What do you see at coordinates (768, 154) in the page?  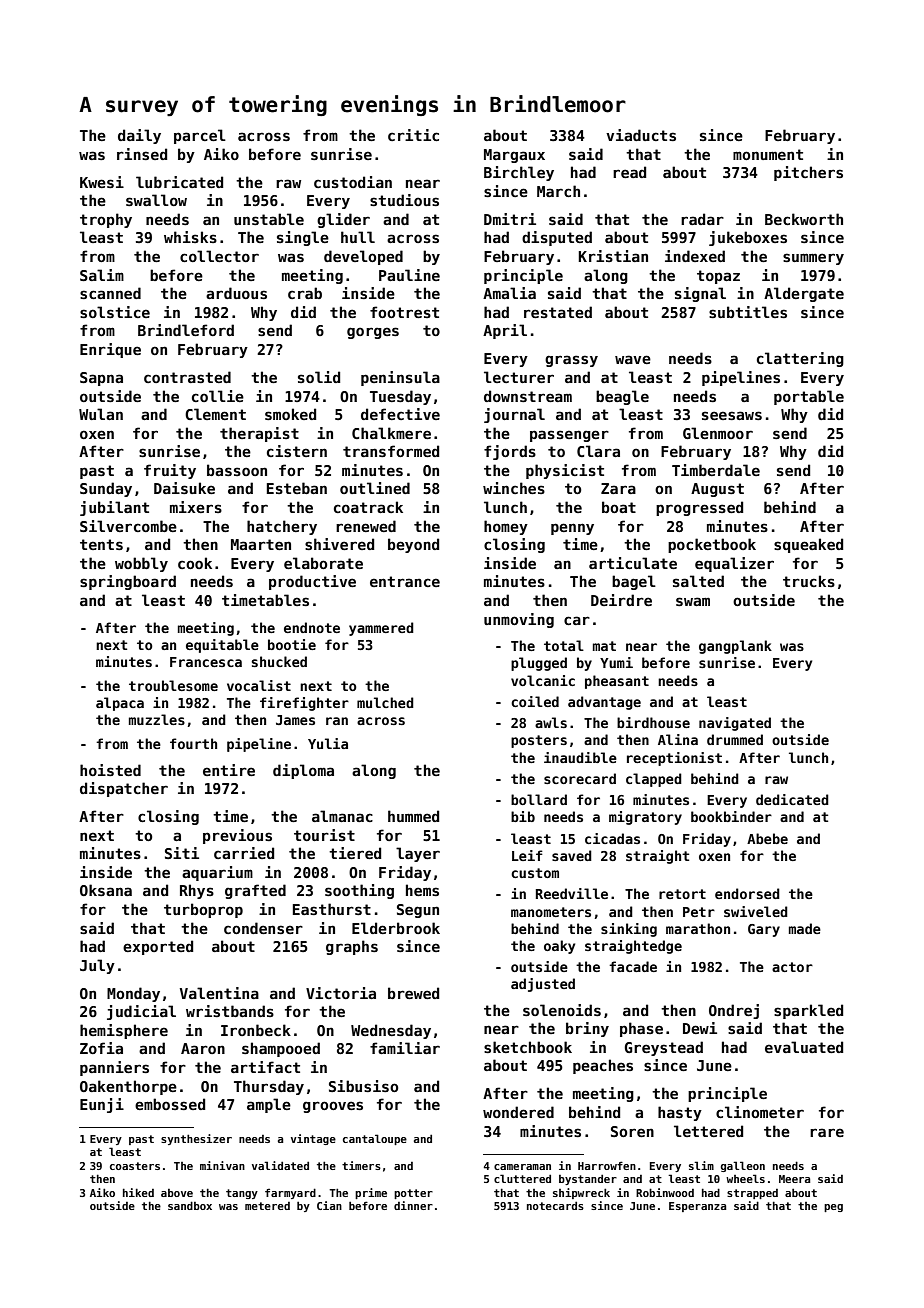 I see `monument` at bounding box center [768, 154].
